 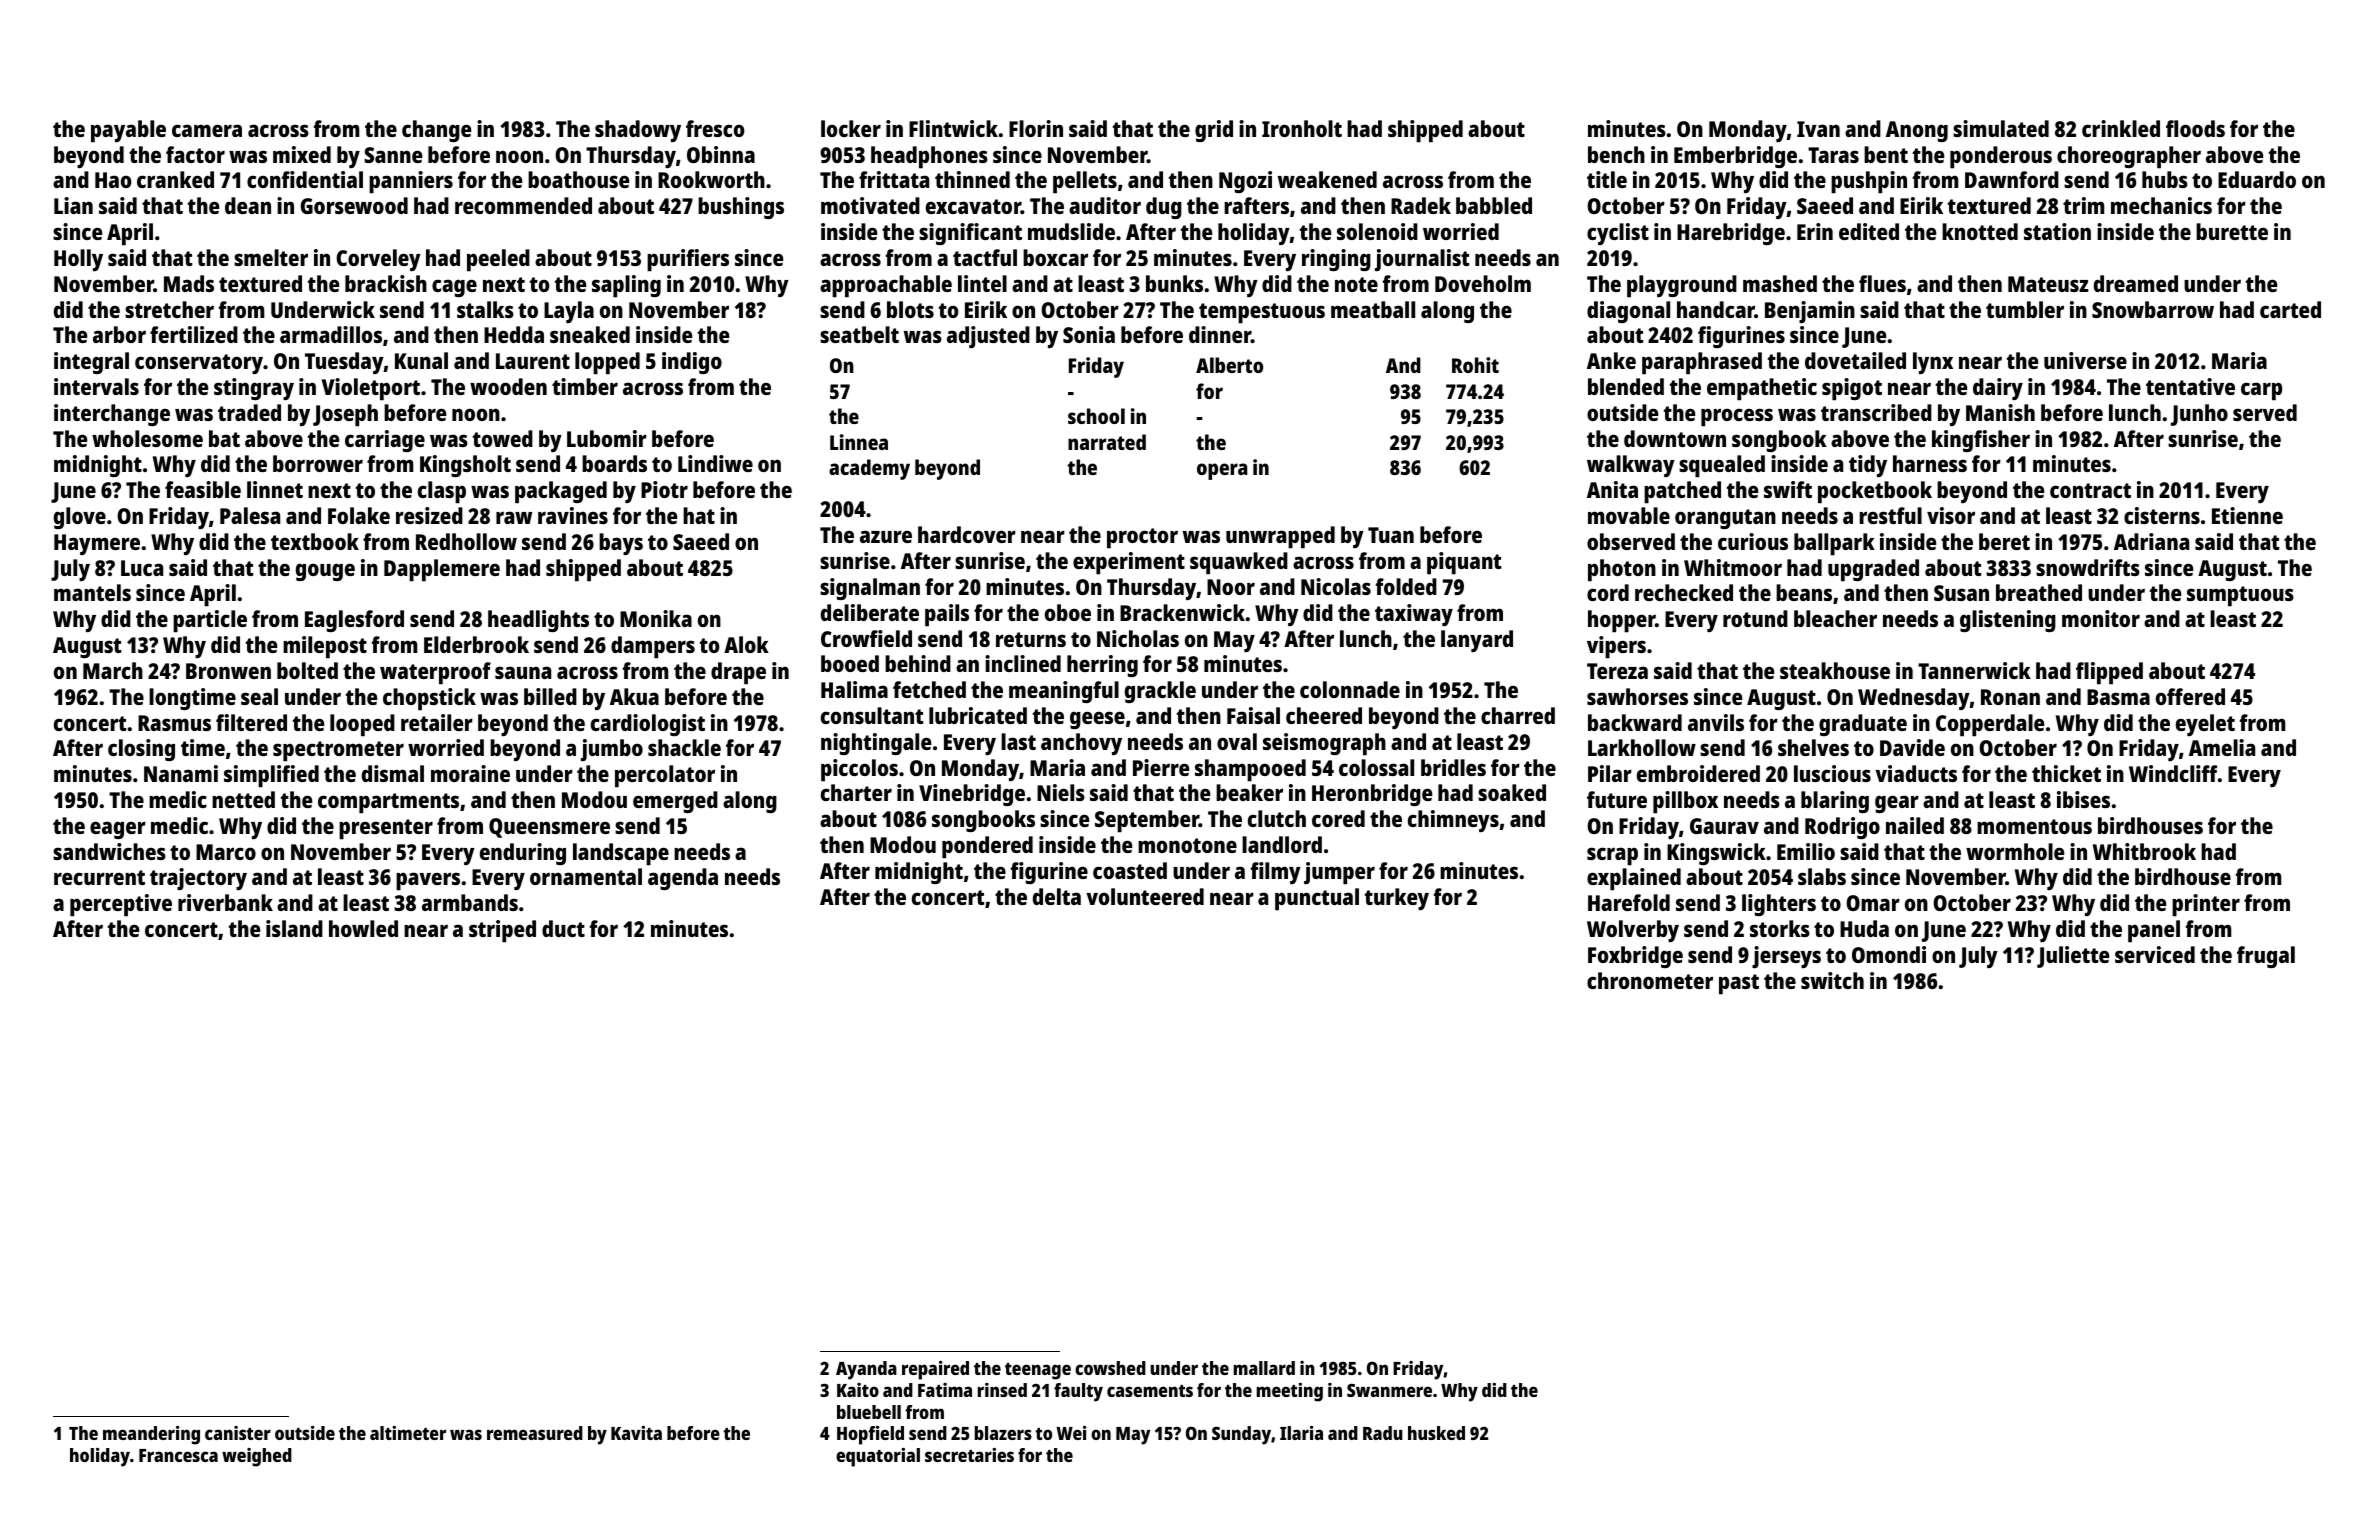 I want to click on weighed, so click(x=257, y=1457).
